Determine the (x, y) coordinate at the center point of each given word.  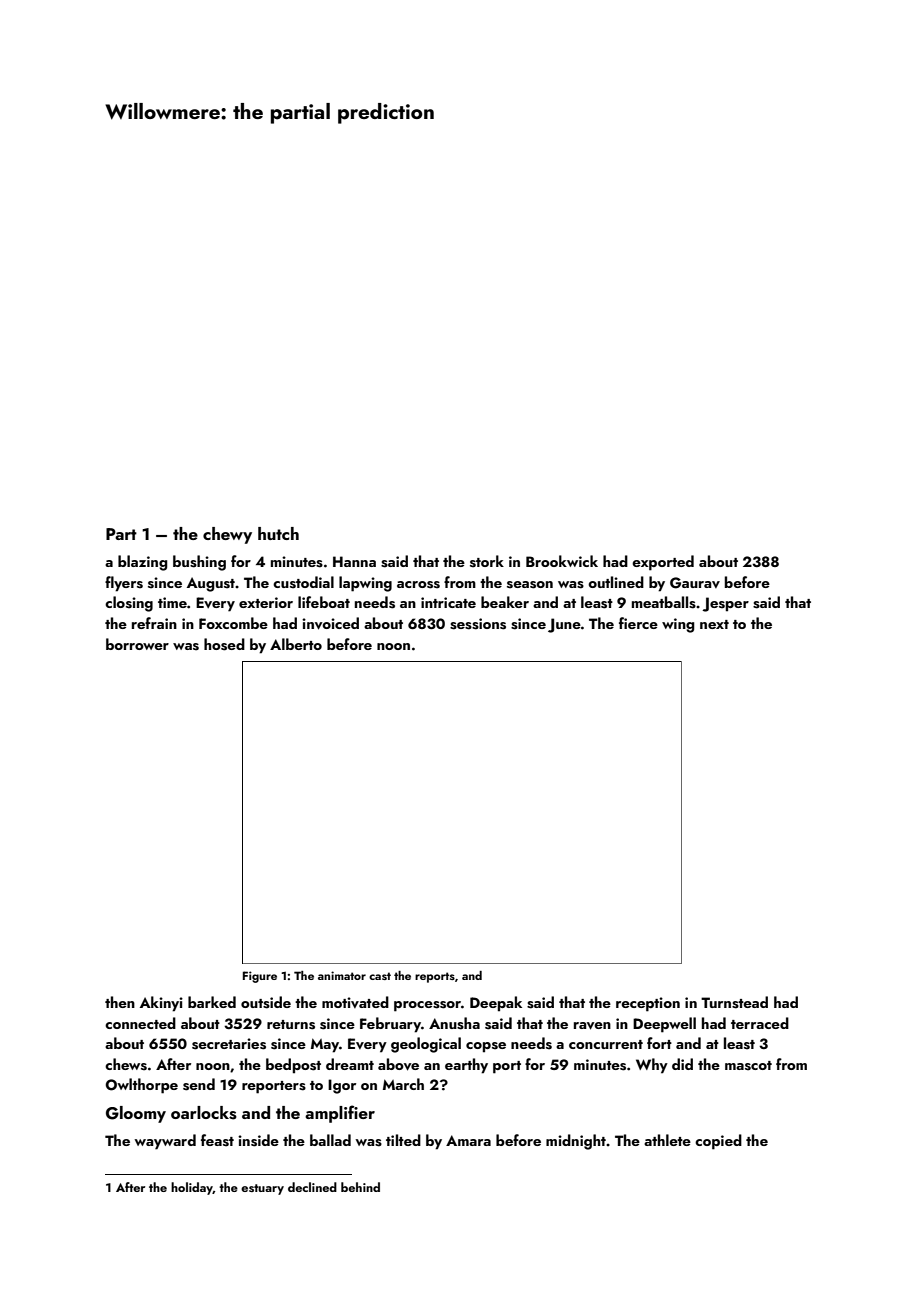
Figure (260, 977)
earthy (466, 1066)
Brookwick (562, 561)
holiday (192, 1188)
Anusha (454, 1023)
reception (648, 1004)
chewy (227, 535)
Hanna (354, 561)
